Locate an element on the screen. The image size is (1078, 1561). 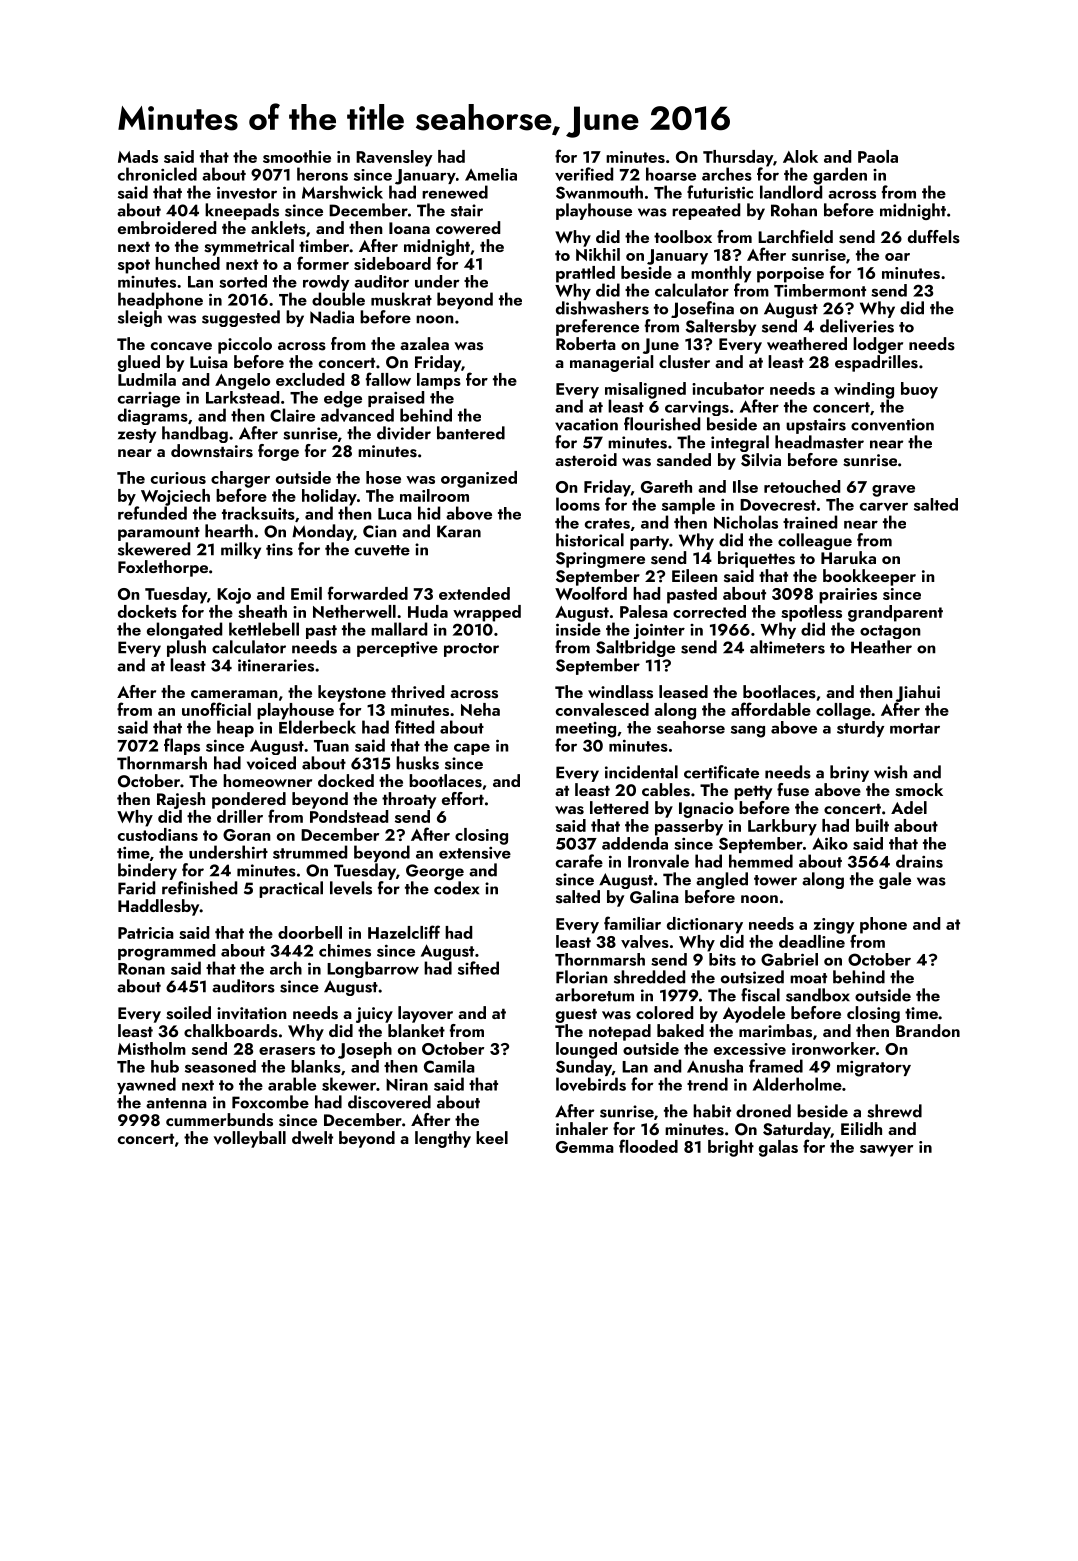
Wojciech is located at coordinates (175, 497).
